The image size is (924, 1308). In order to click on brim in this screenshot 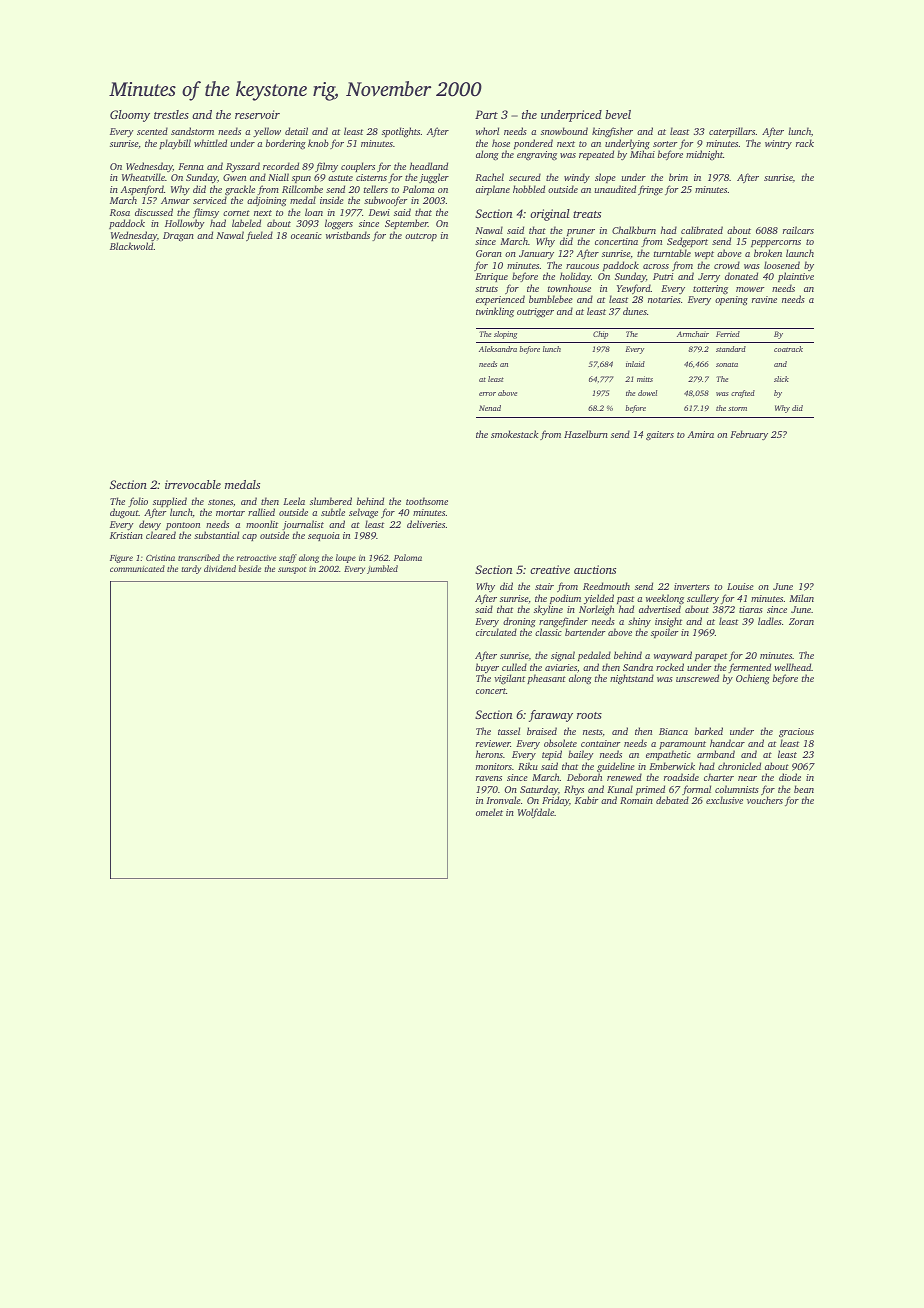, I will do `click(678, 177)`.
